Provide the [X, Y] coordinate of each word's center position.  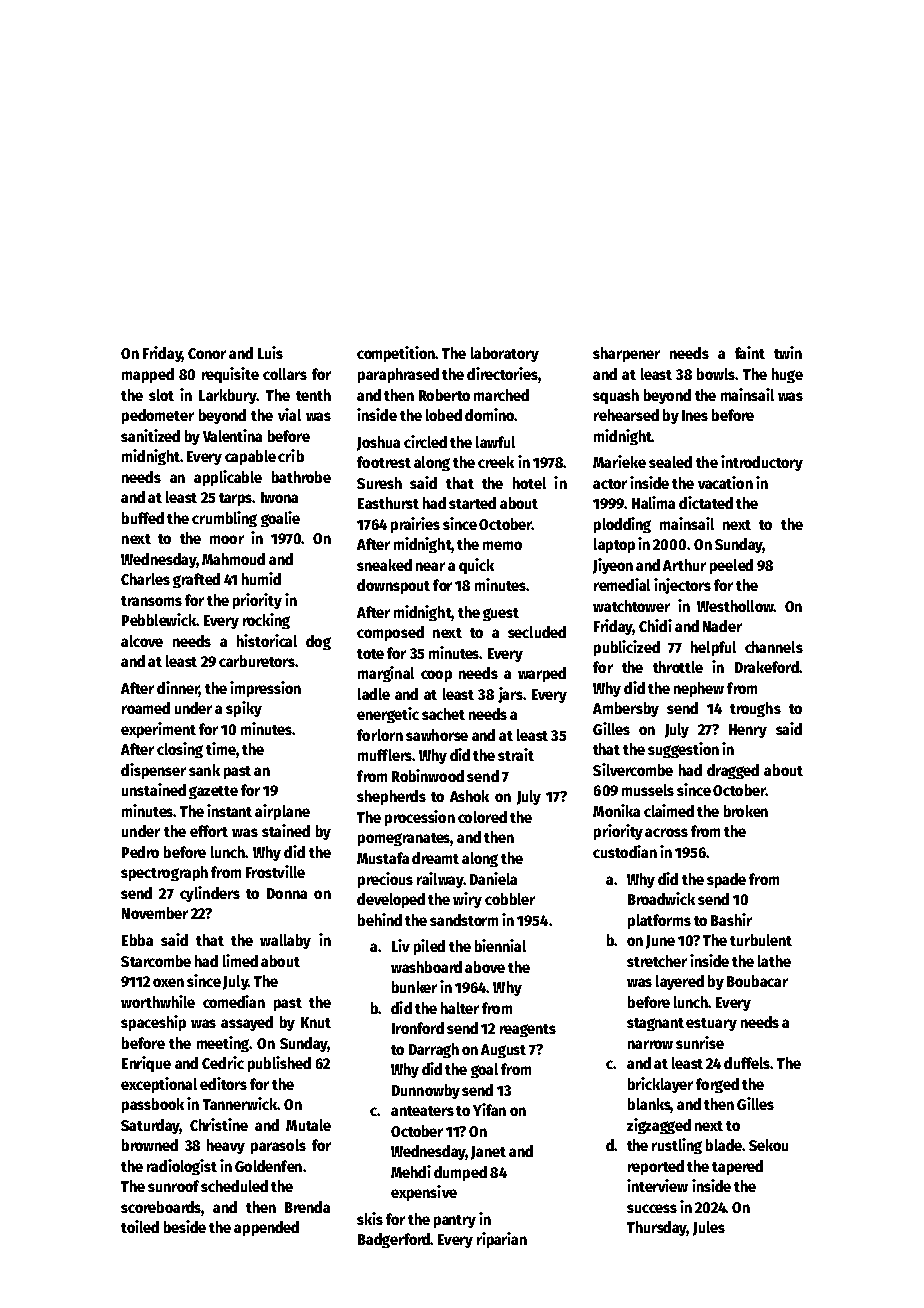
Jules [709, 1228]
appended [266, 1228]
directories [502, 373]
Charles [145, 579]
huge [787, 375]
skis [370, 1218]
